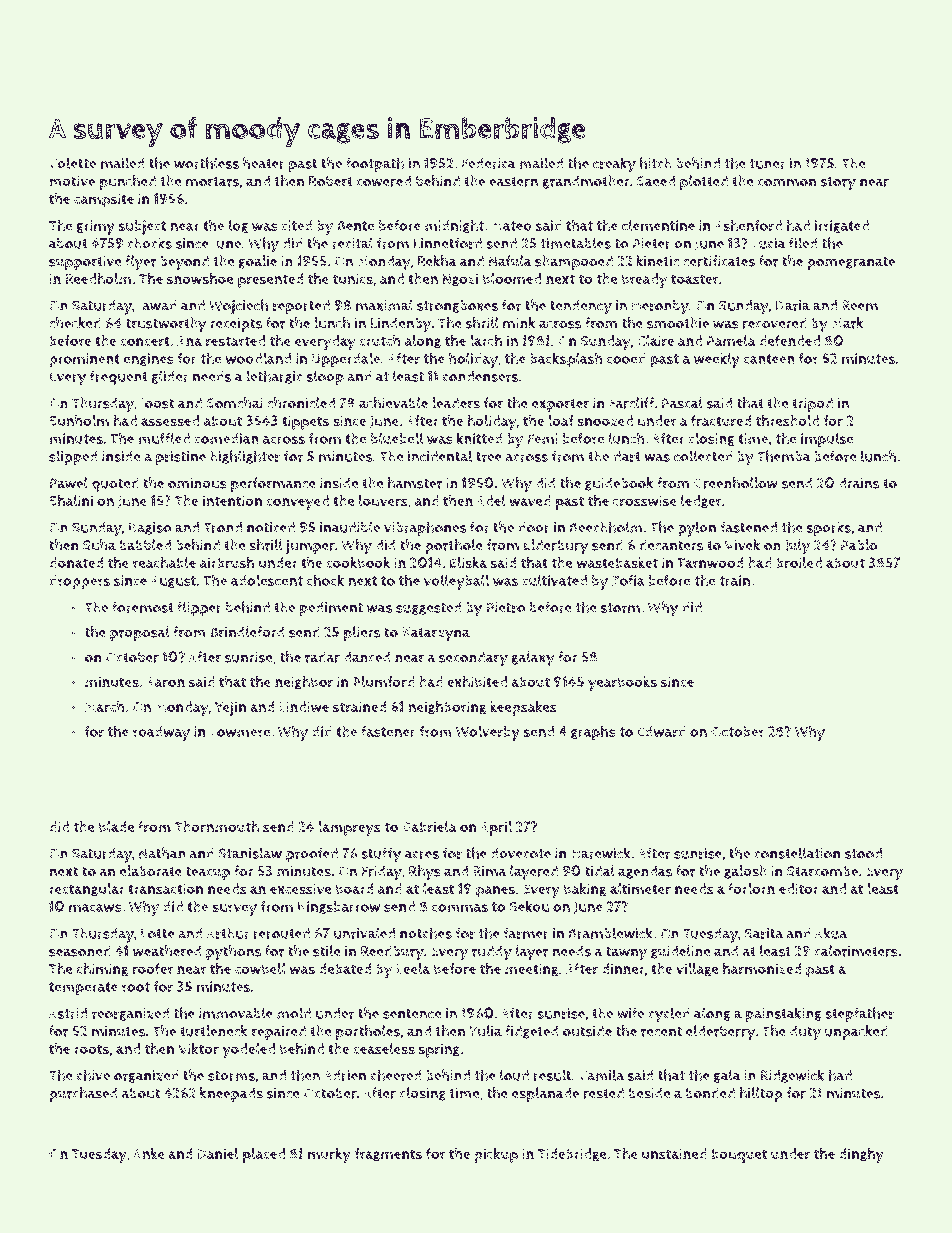 The height and width of the screenshot is (1233, 952). What do you see at coordinates (206, 163) in the screenshot?
I see `worthless` at bounding box center [206, 163].
